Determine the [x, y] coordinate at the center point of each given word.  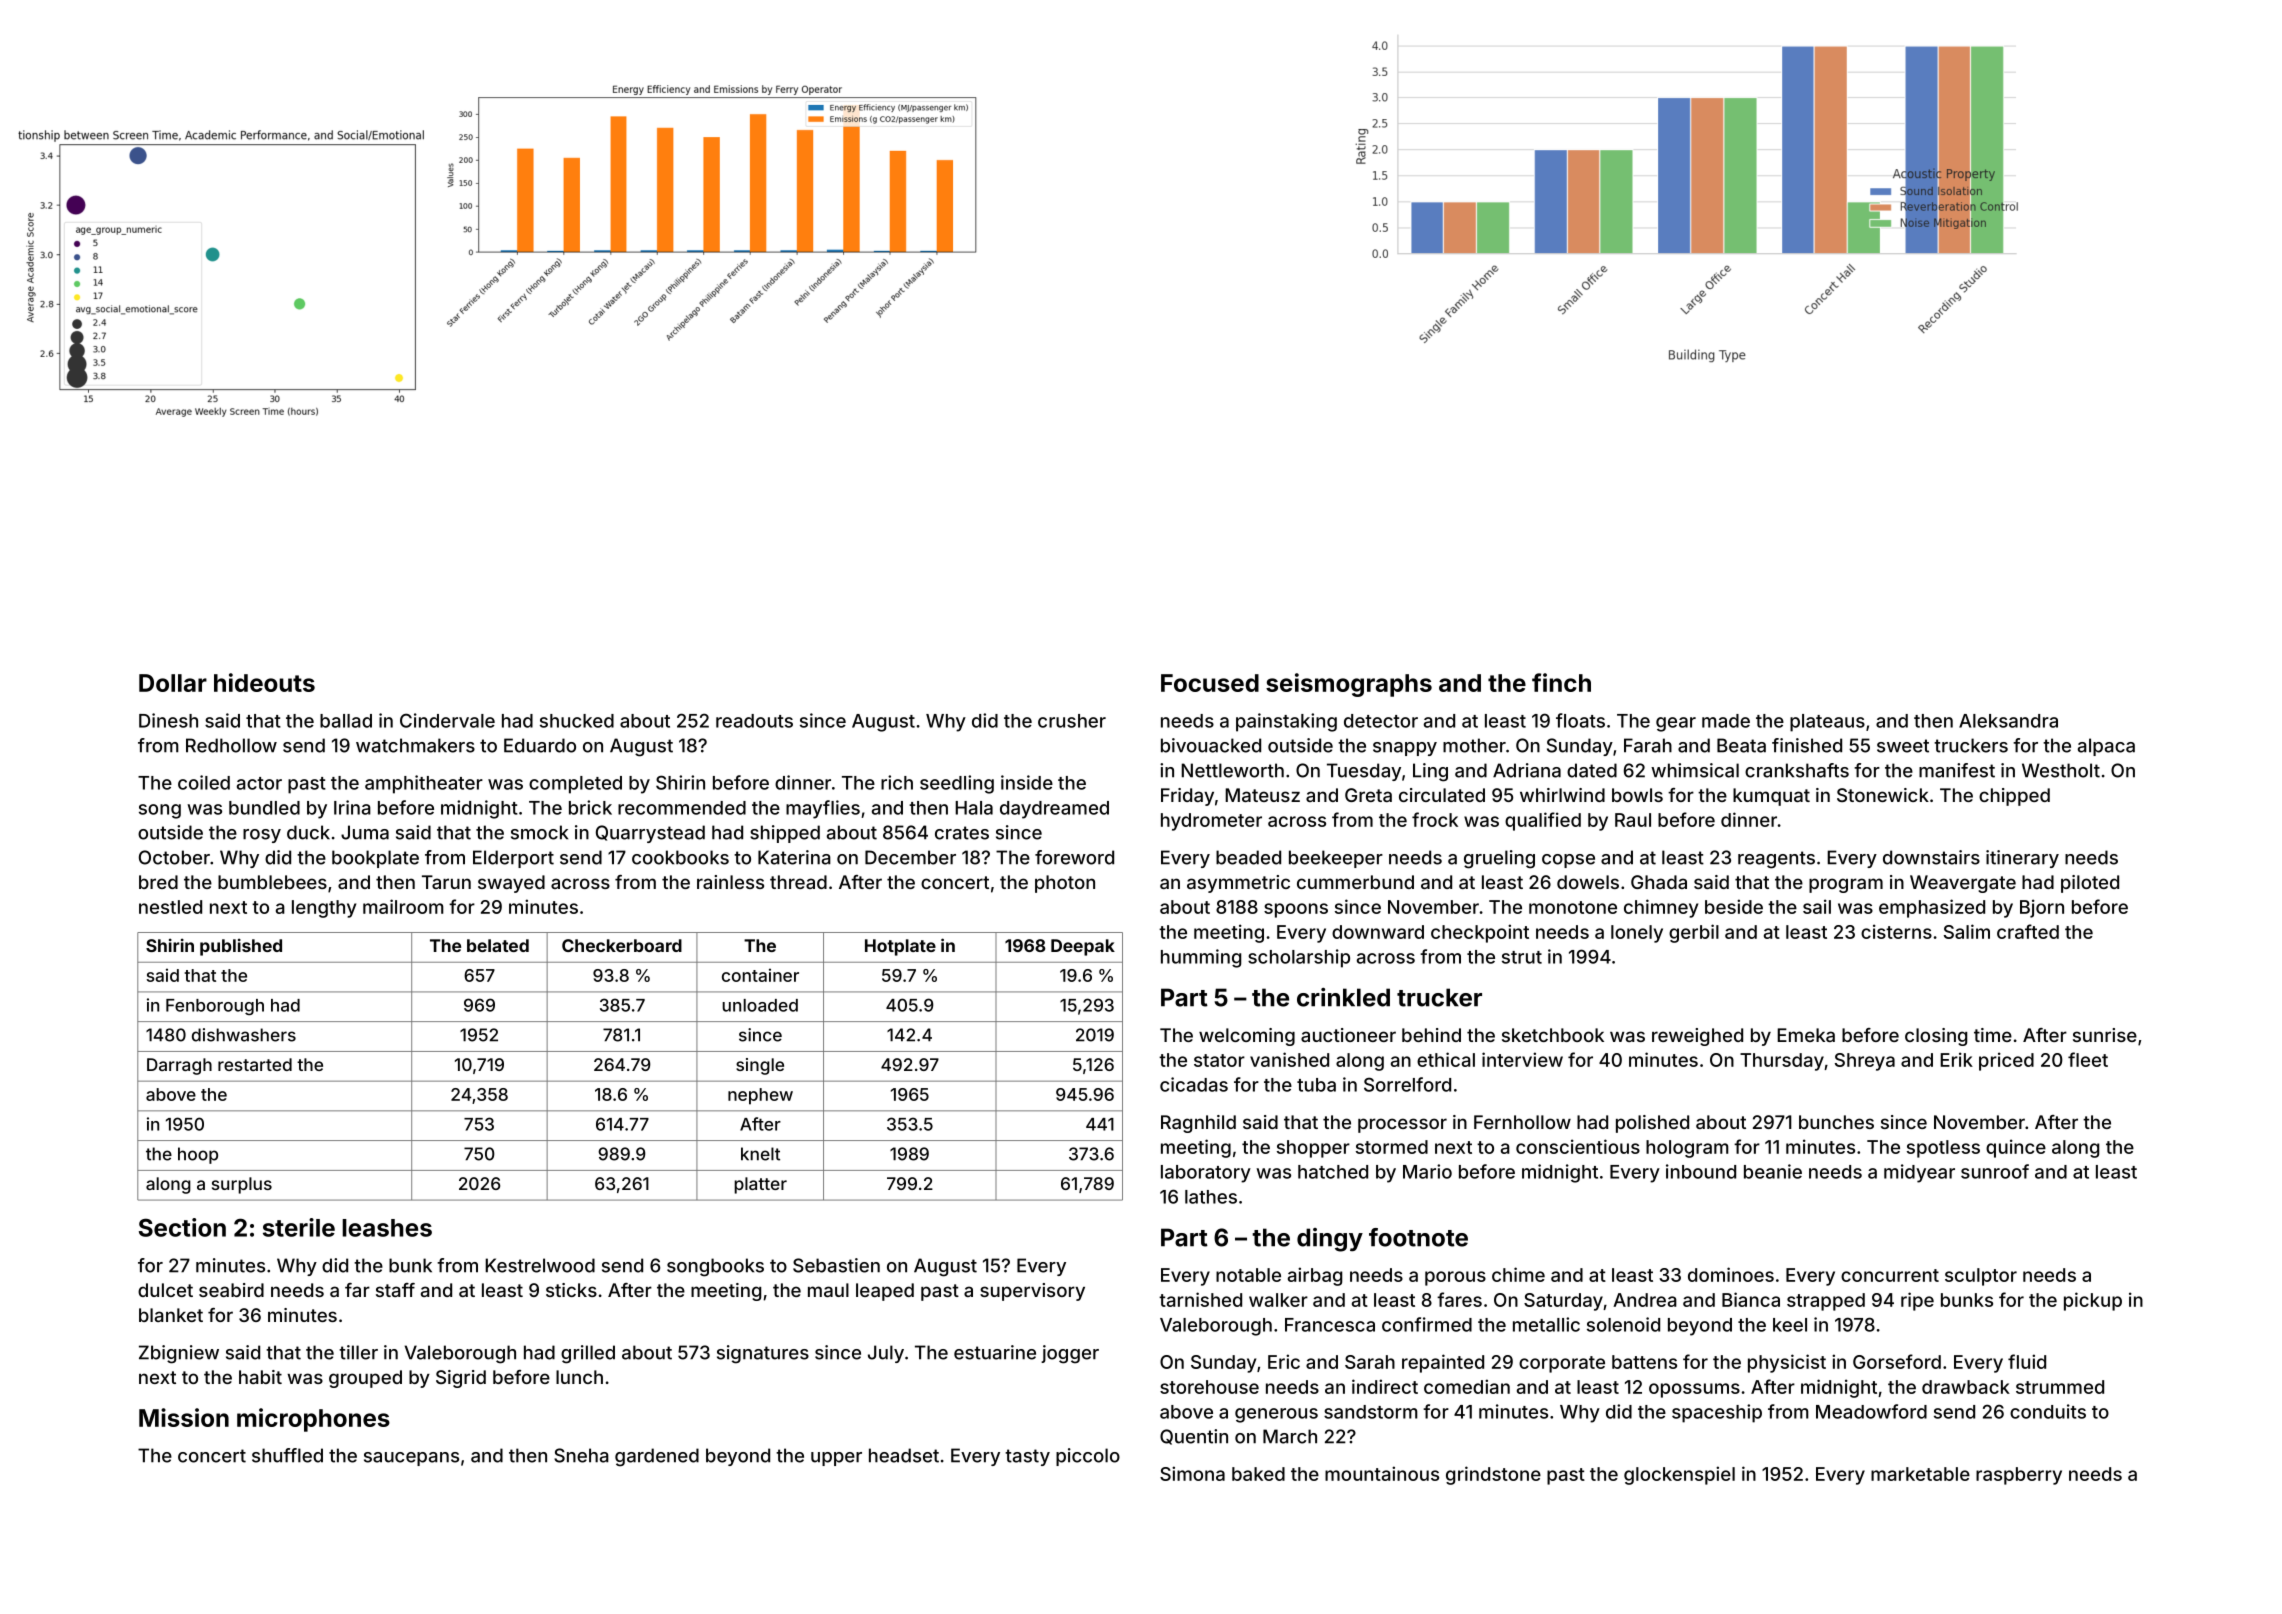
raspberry [2019, 1476]
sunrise [2105, 1035]
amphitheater [424, 784]
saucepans [411, 1459]
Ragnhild [1198, 1124]
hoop [198, 1155]
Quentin [1194, 1437]
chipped [2014, 797]
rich [897, 782]
